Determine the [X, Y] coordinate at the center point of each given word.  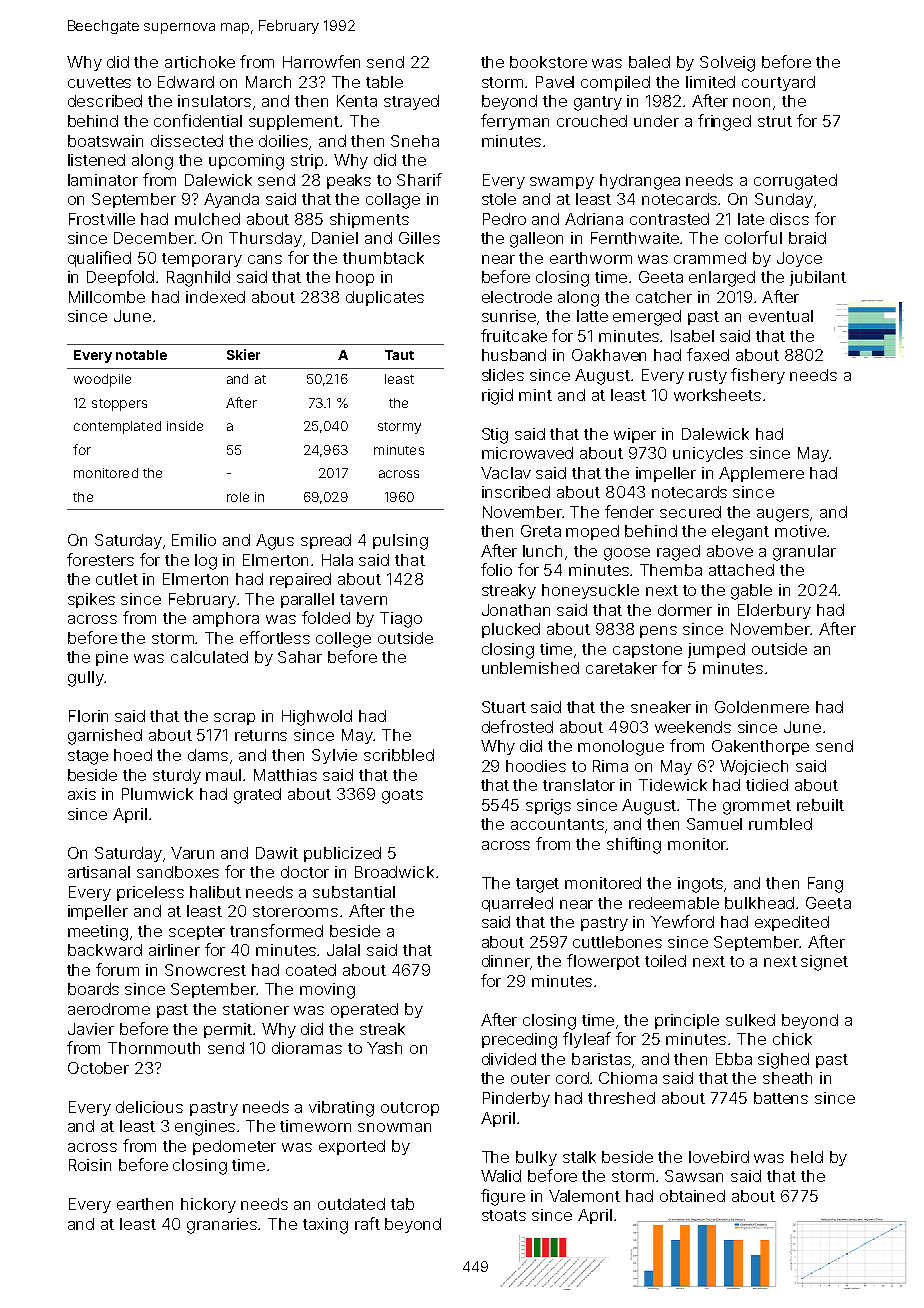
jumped [716, 650]
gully [86, 679]
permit [228, 1030]
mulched [207, 219]
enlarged [722, 279]
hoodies [536, 766]
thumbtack [383, 258]
